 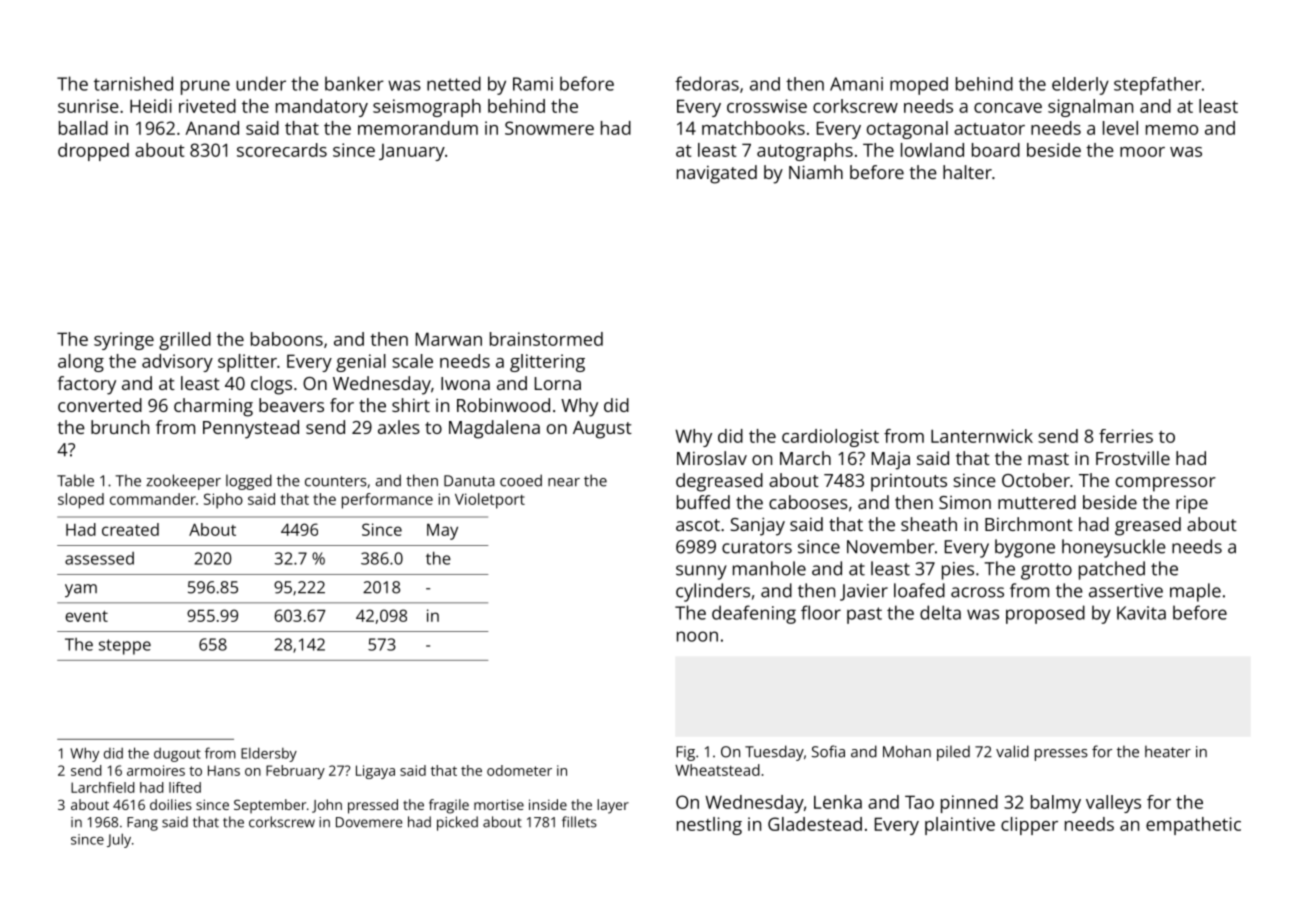 What do you see at coordinates (375, 772) in the image?
I see `Ligaya` at bounding box center [375, 772].
